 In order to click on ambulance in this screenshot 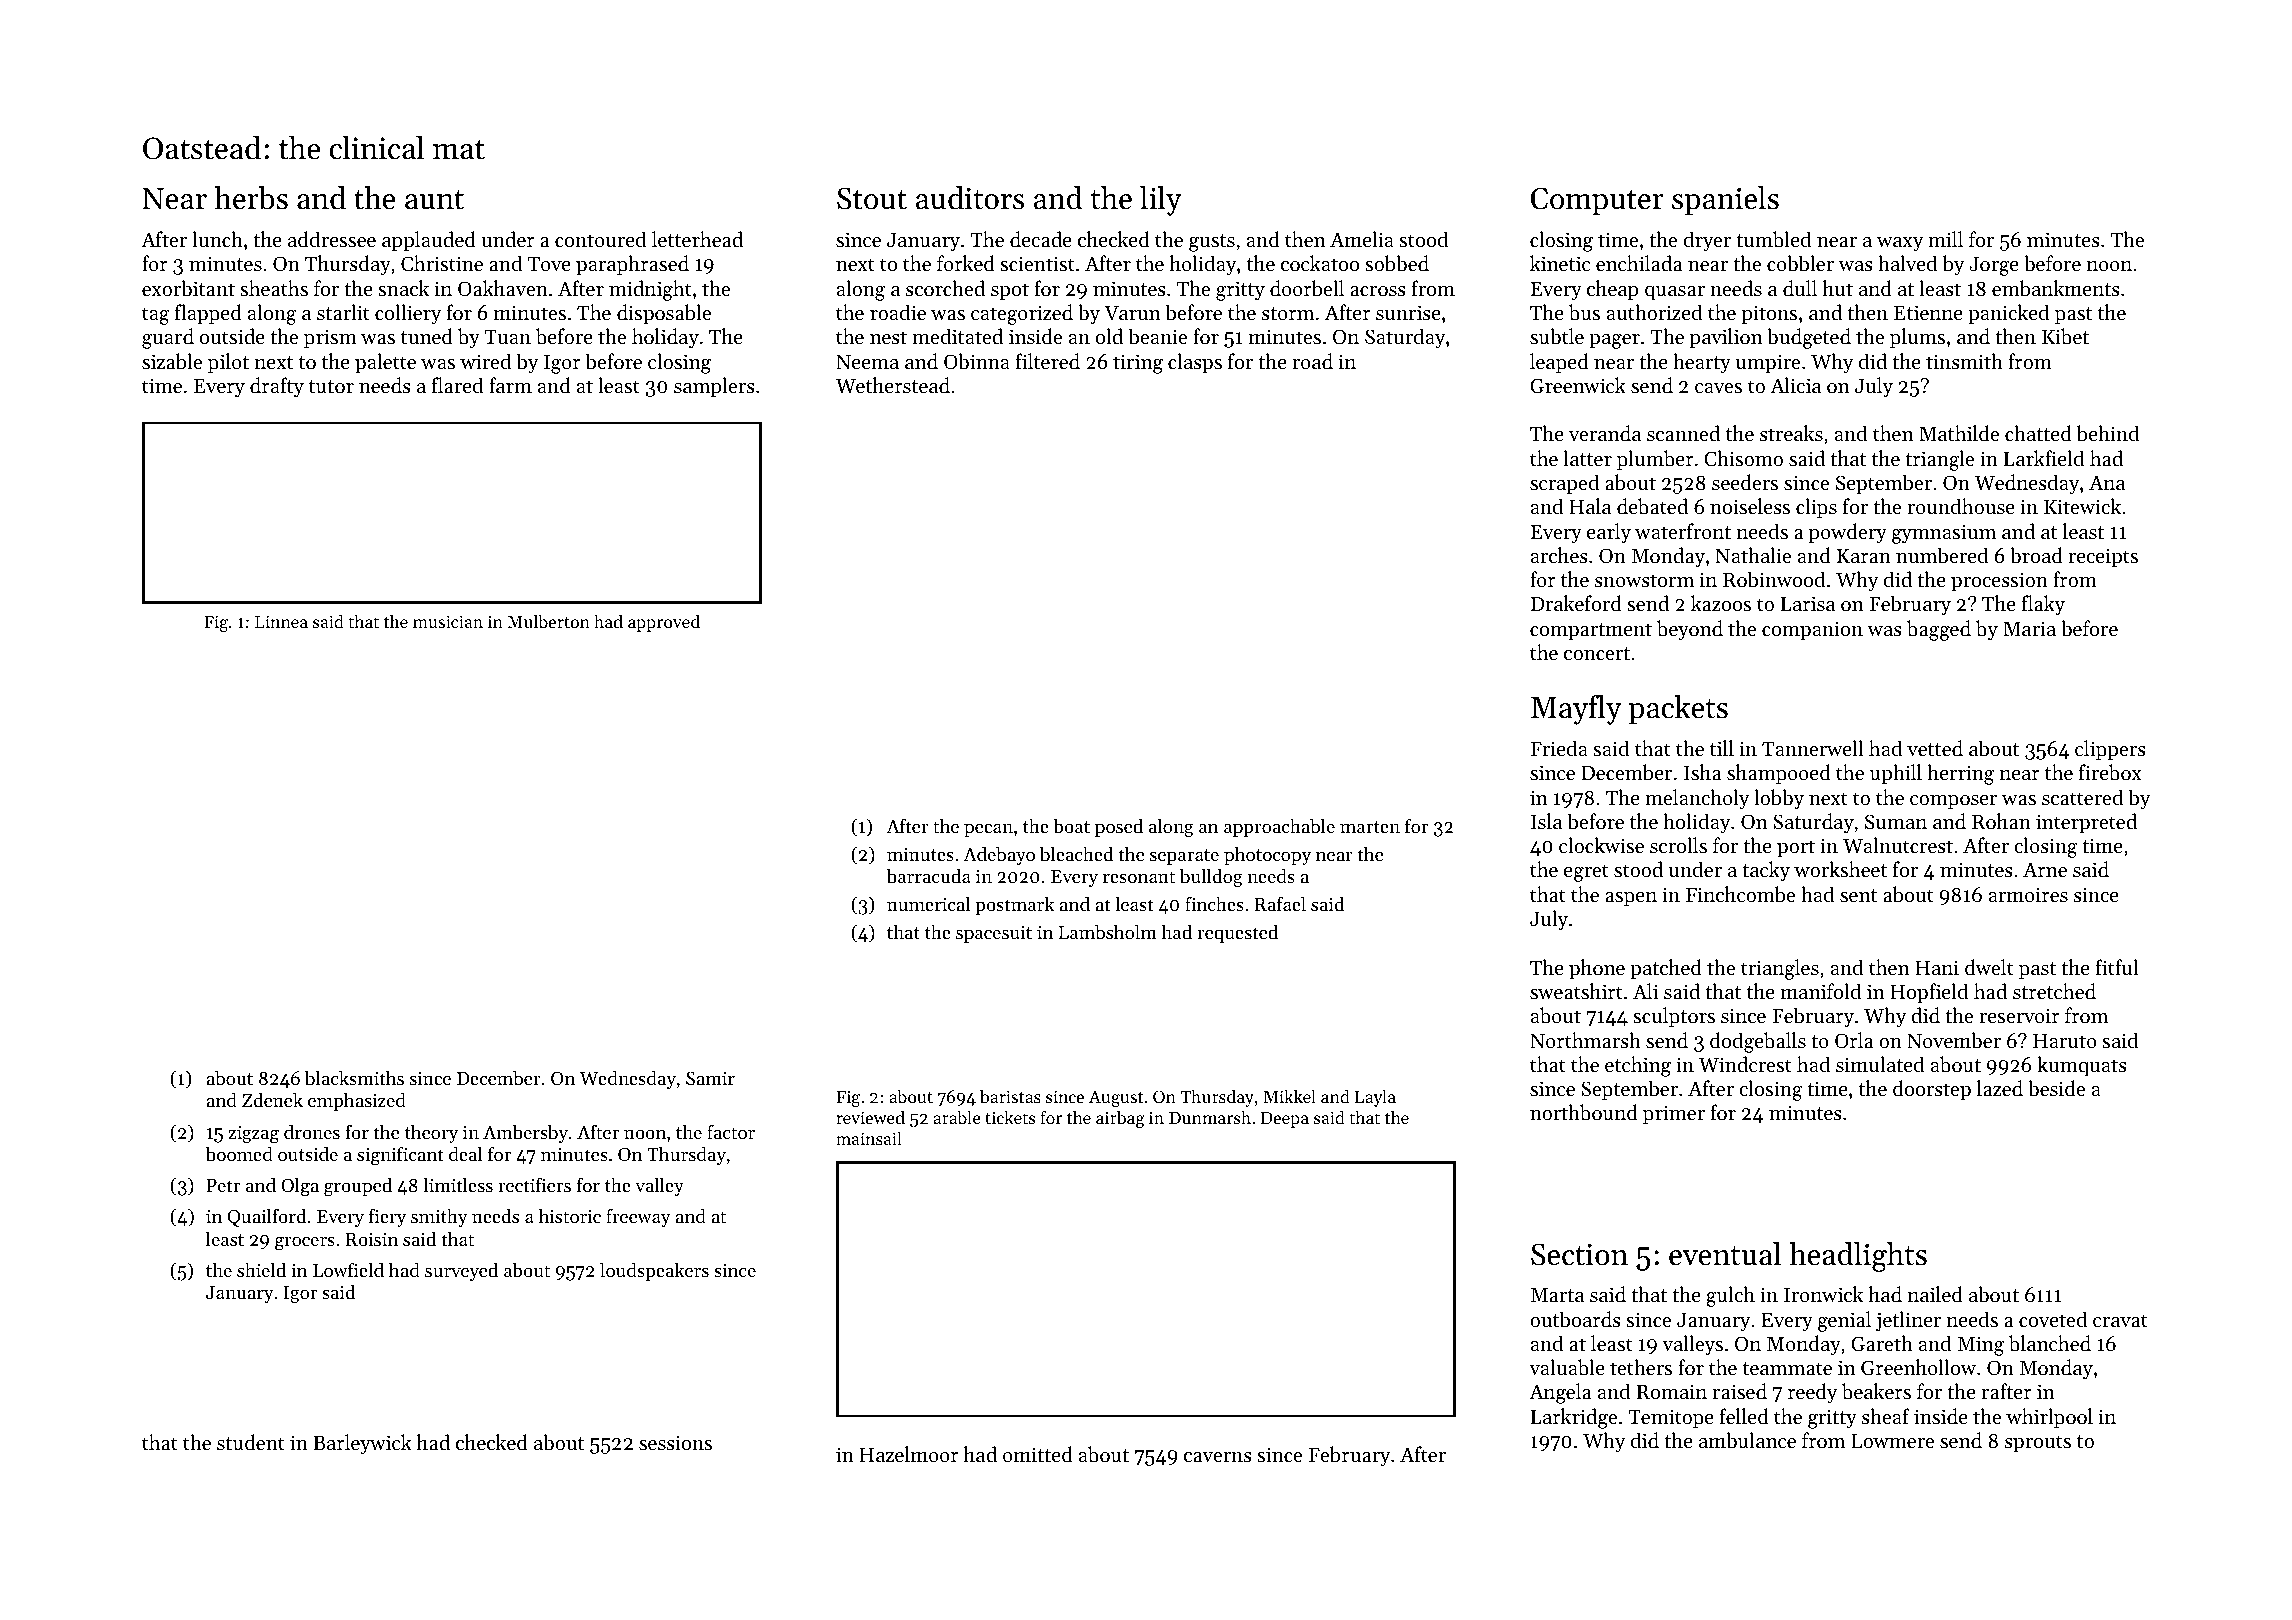, I will do `click(1747, 1440)`.
